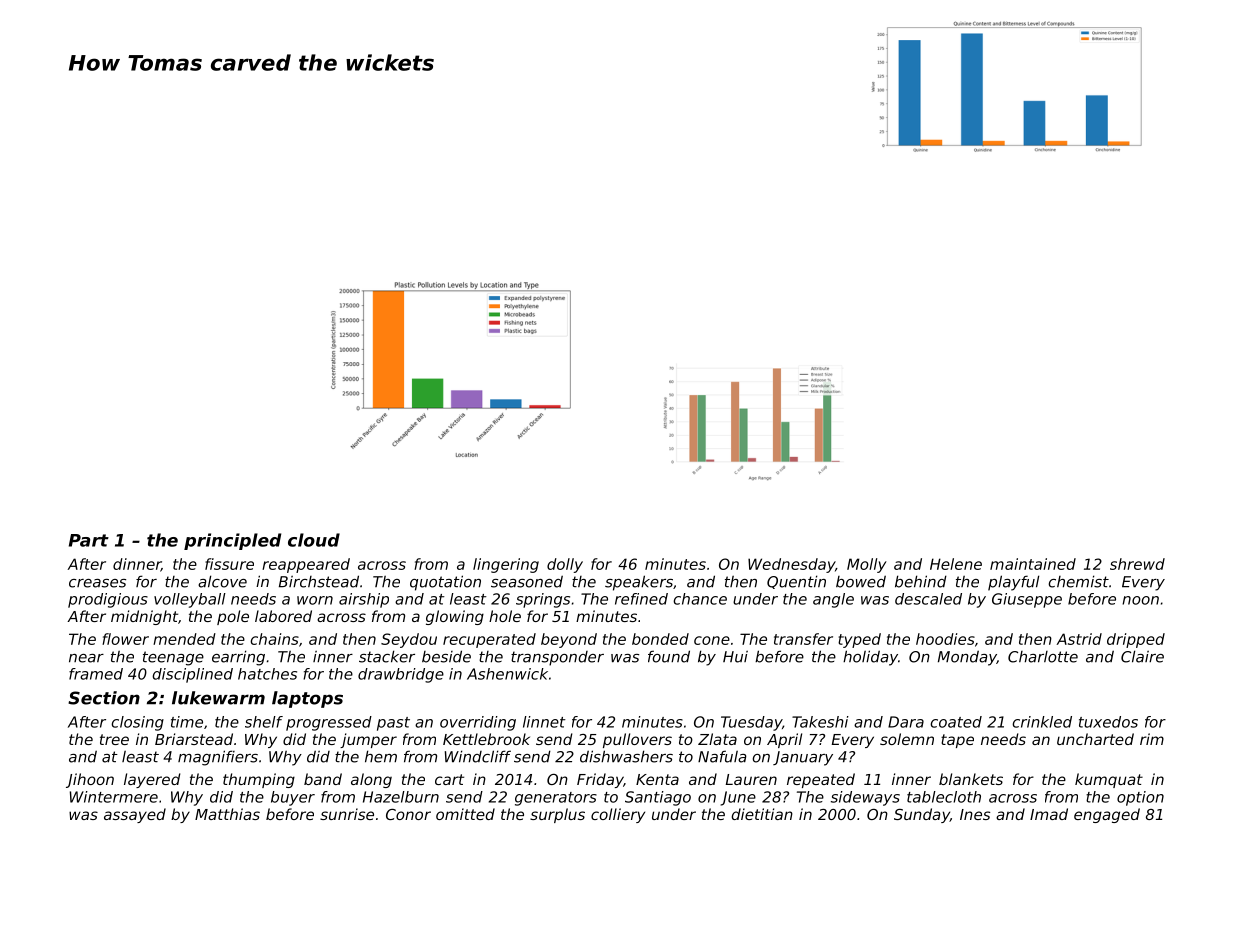 This screenshot has width=1233, height=952. What do you see at coordinates (227, 814) in the screenshot?
I see `Matthias` at bounding box center [227, 814].
